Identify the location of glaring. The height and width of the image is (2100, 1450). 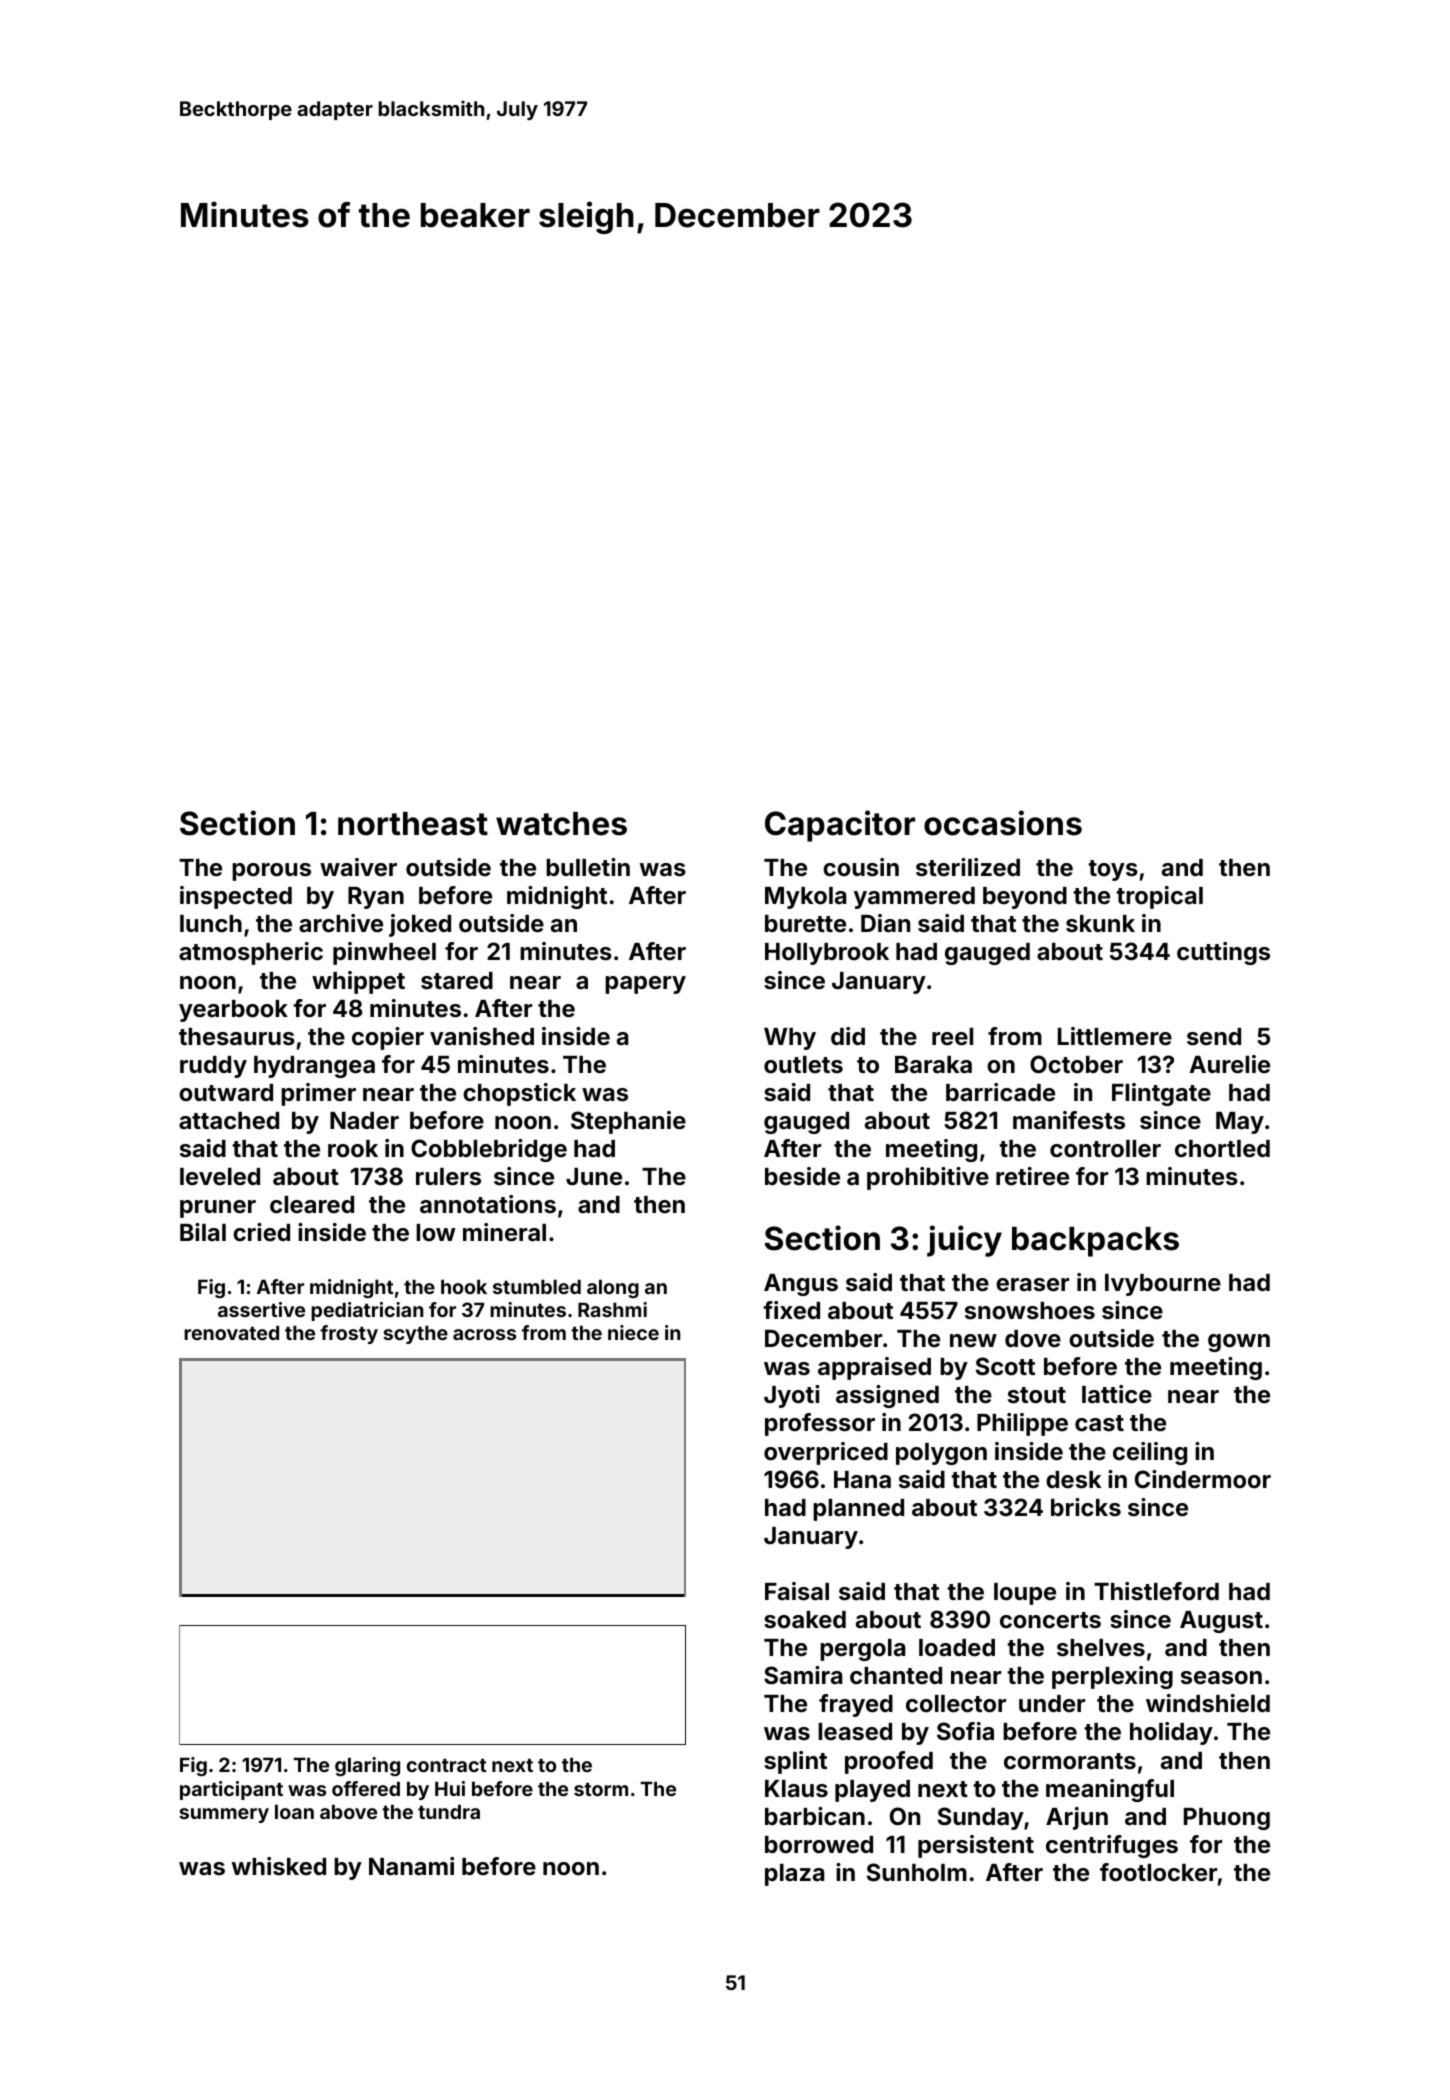
(367, 1766).
